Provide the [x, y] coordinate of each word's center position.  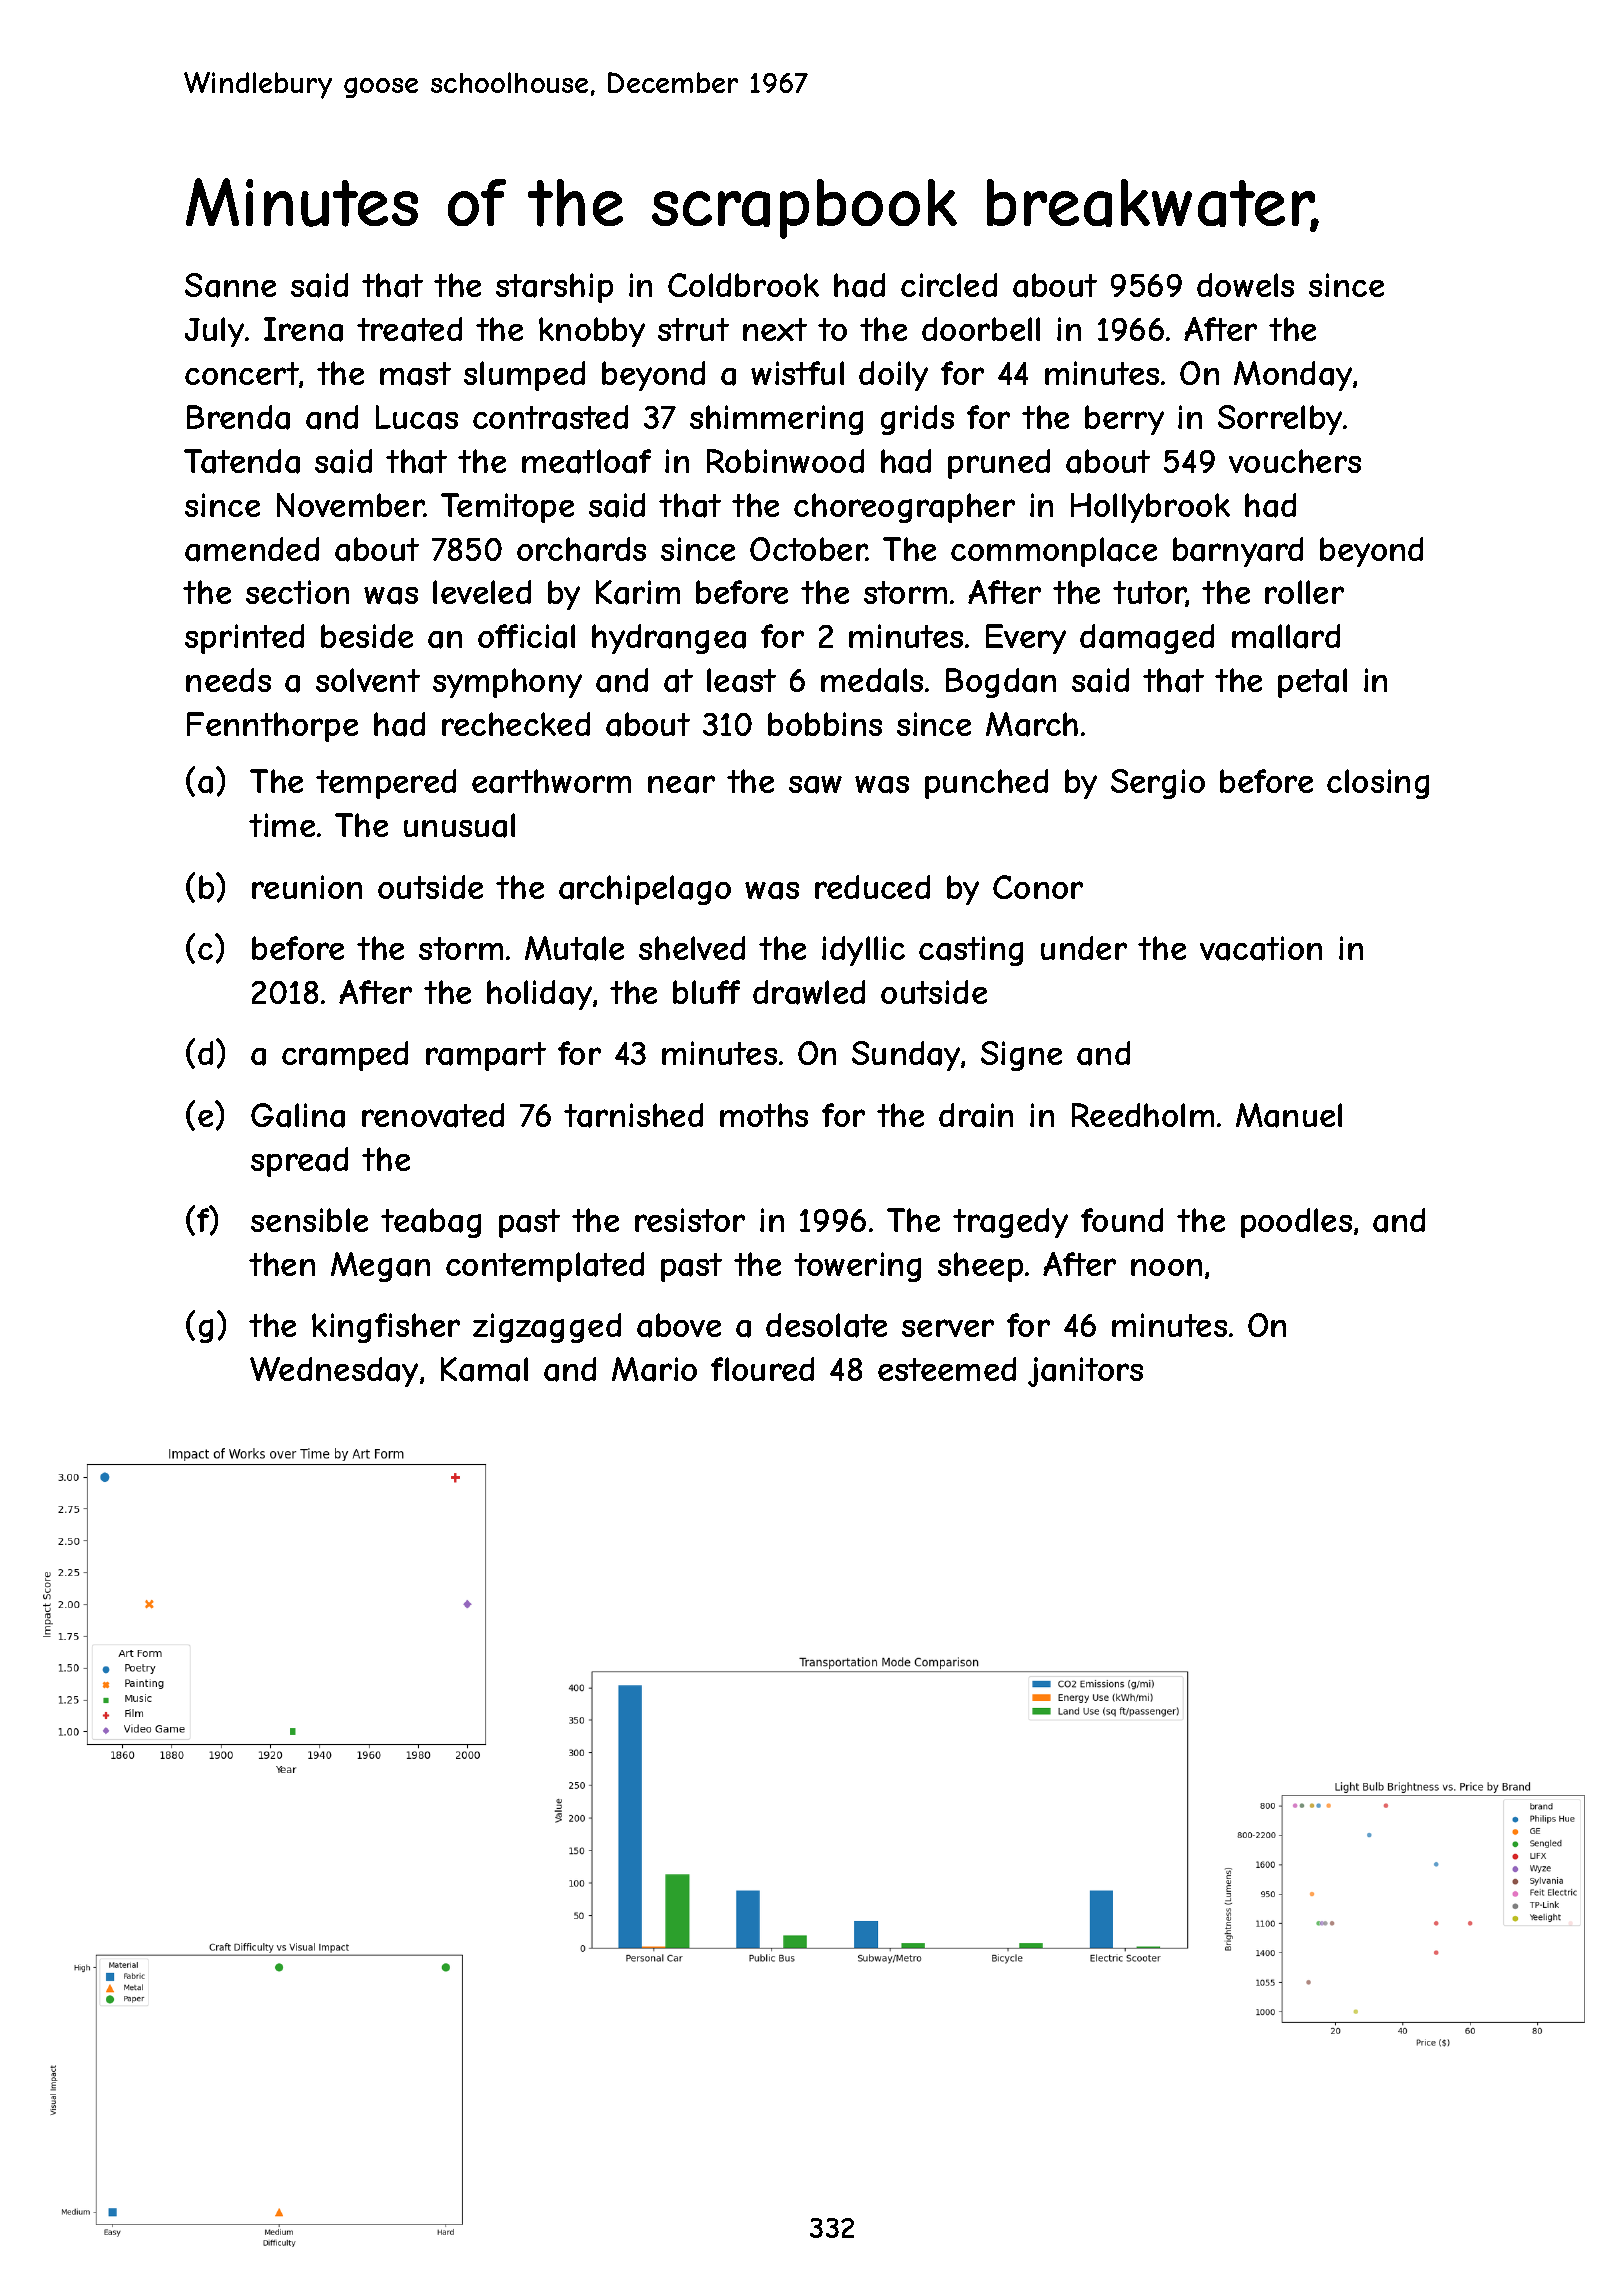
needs [228, 680]
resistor [690, 1220]
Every [1026, 639]
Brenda [238, 417]
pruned [999, 464]
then [282, 1264]
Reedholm [1143, 1115]
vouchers [1295, 461]
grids [917, 420]
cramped [345, 1056]
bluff [706, 992]
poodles [1296, 1223]
